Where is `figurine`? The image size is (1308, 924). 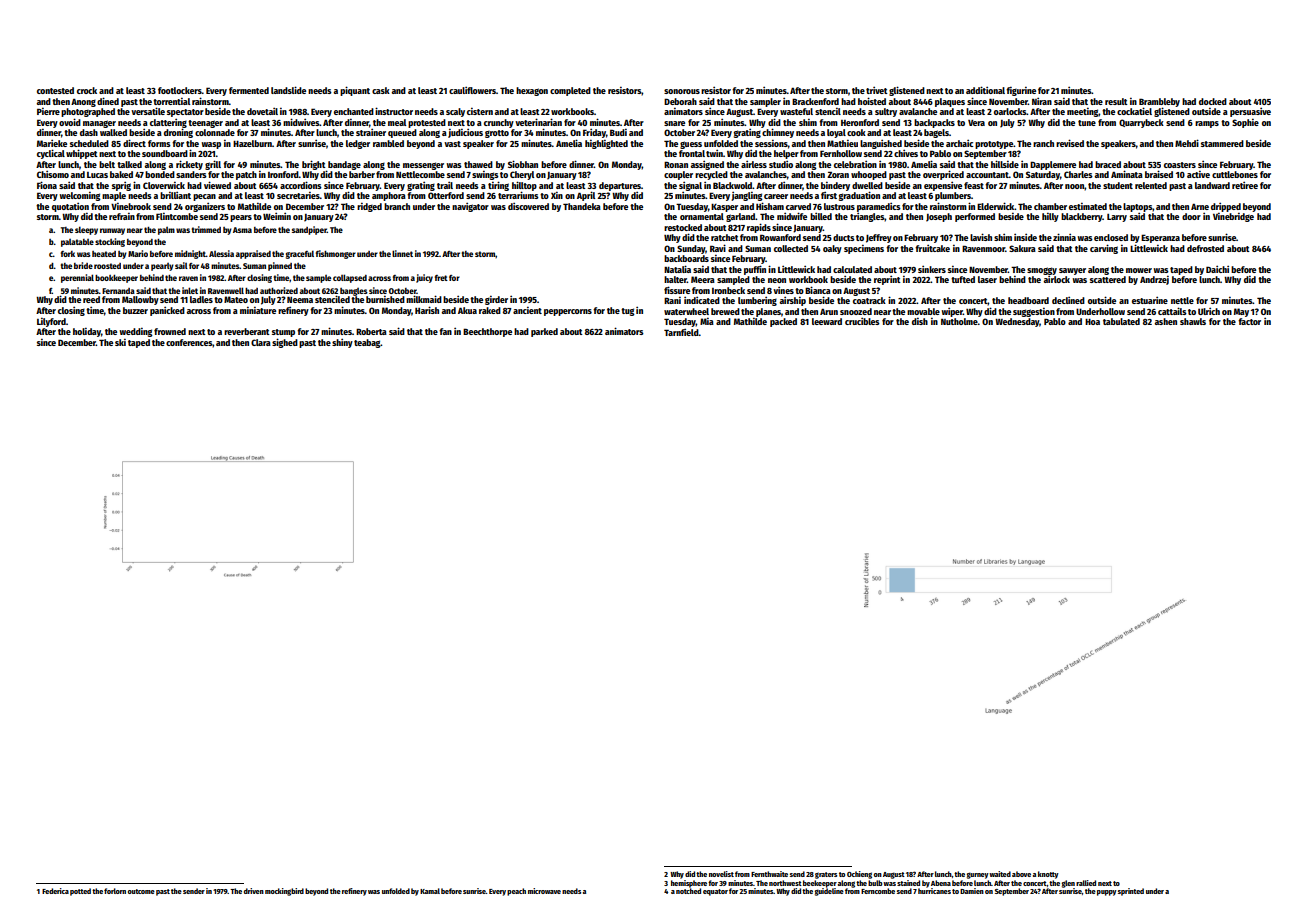 figurine is located at coordinates (1021, 91).
